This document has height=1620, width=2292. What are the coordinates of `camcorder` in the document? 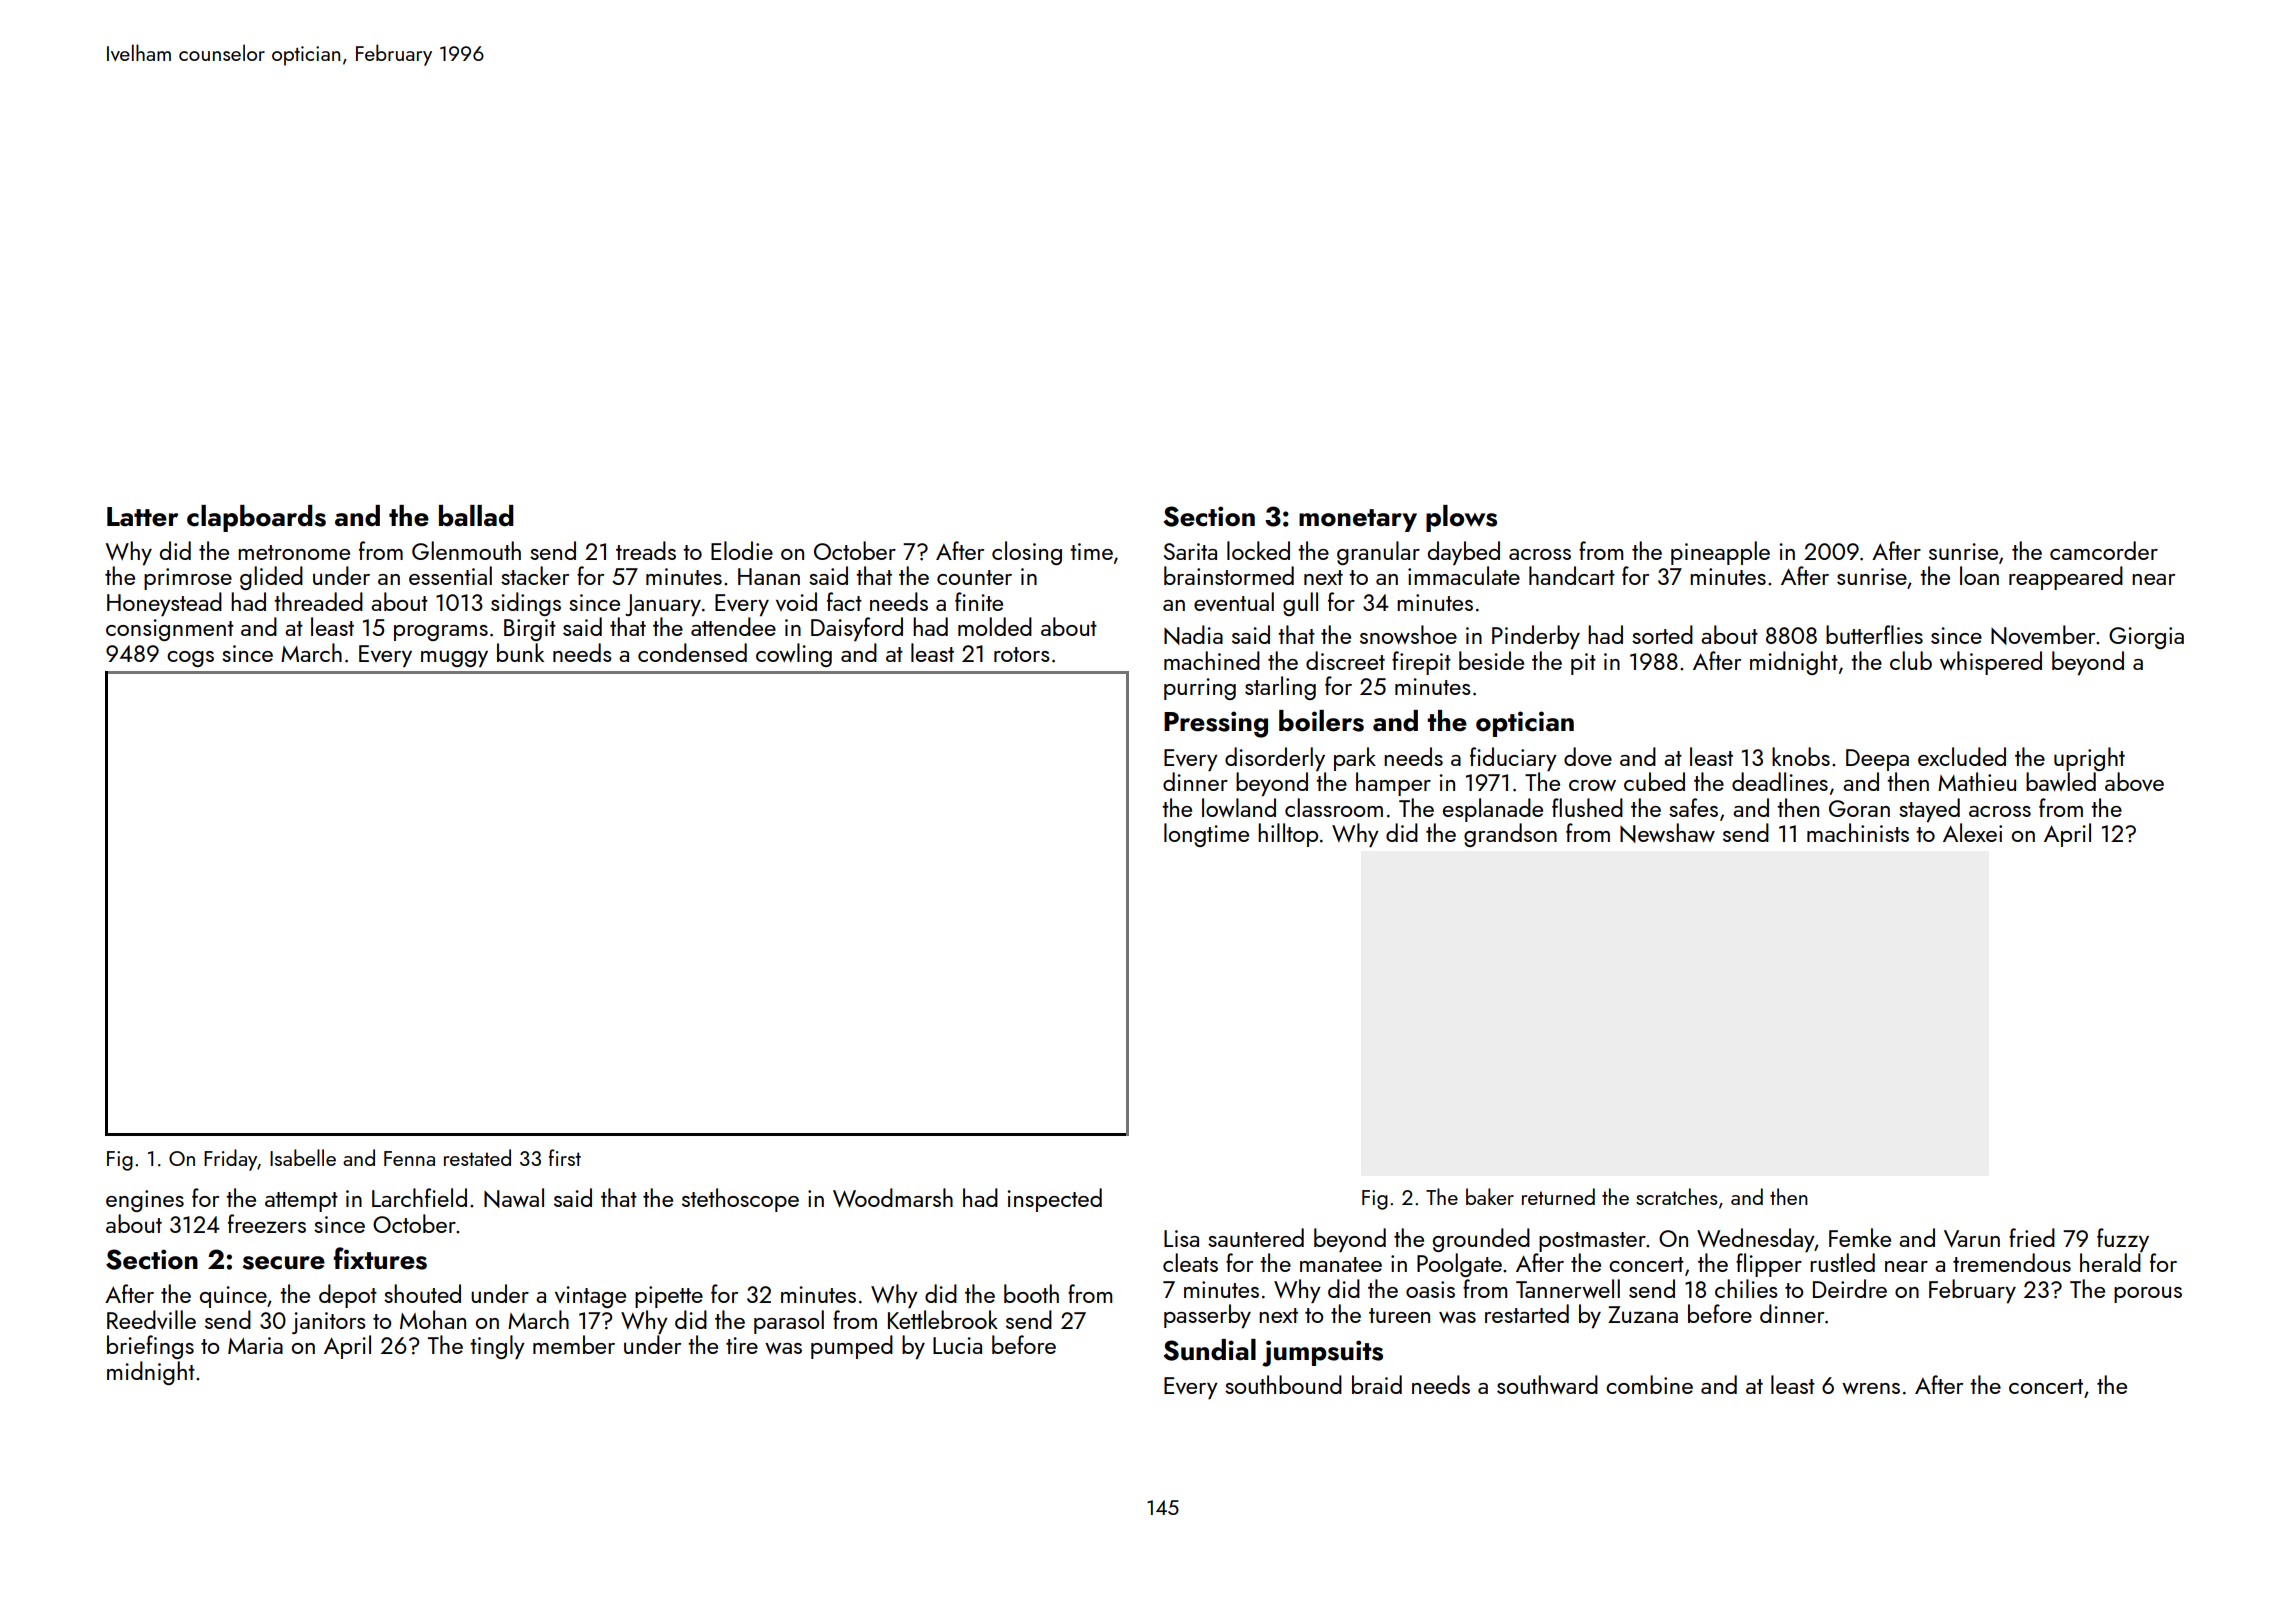 It's located at (2104, 550).
